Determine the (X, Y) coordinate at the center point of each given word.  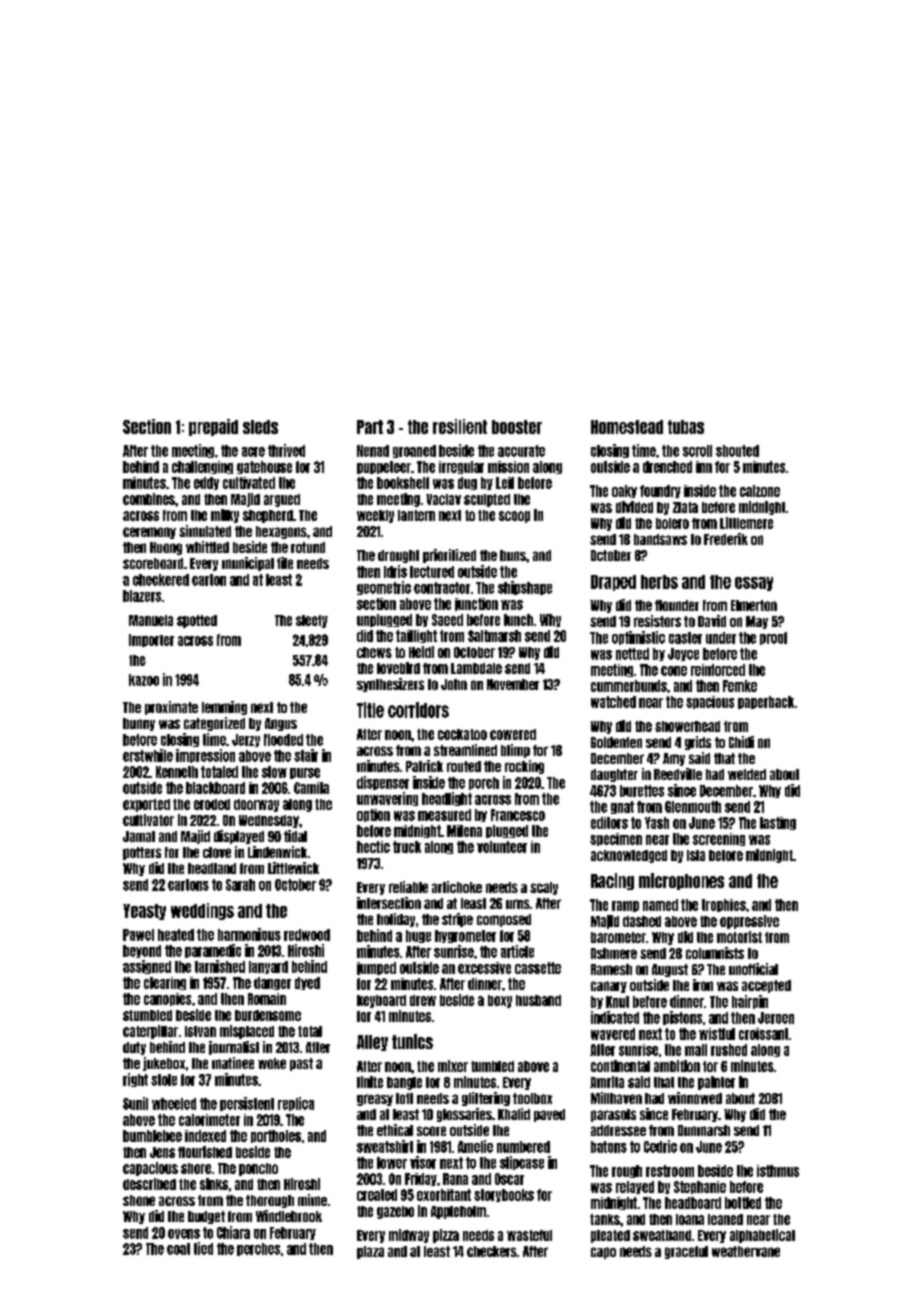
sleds (260, 427)
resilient (460, 426)
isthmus (778, 1171)
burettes (642, 791)
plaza (370, 1252)
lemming (224, 708)
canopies (167, 999)
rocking (524, 767)
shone (139, 1200)
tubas (686, 427)
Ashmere (614, 953)
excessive (484, 968)
